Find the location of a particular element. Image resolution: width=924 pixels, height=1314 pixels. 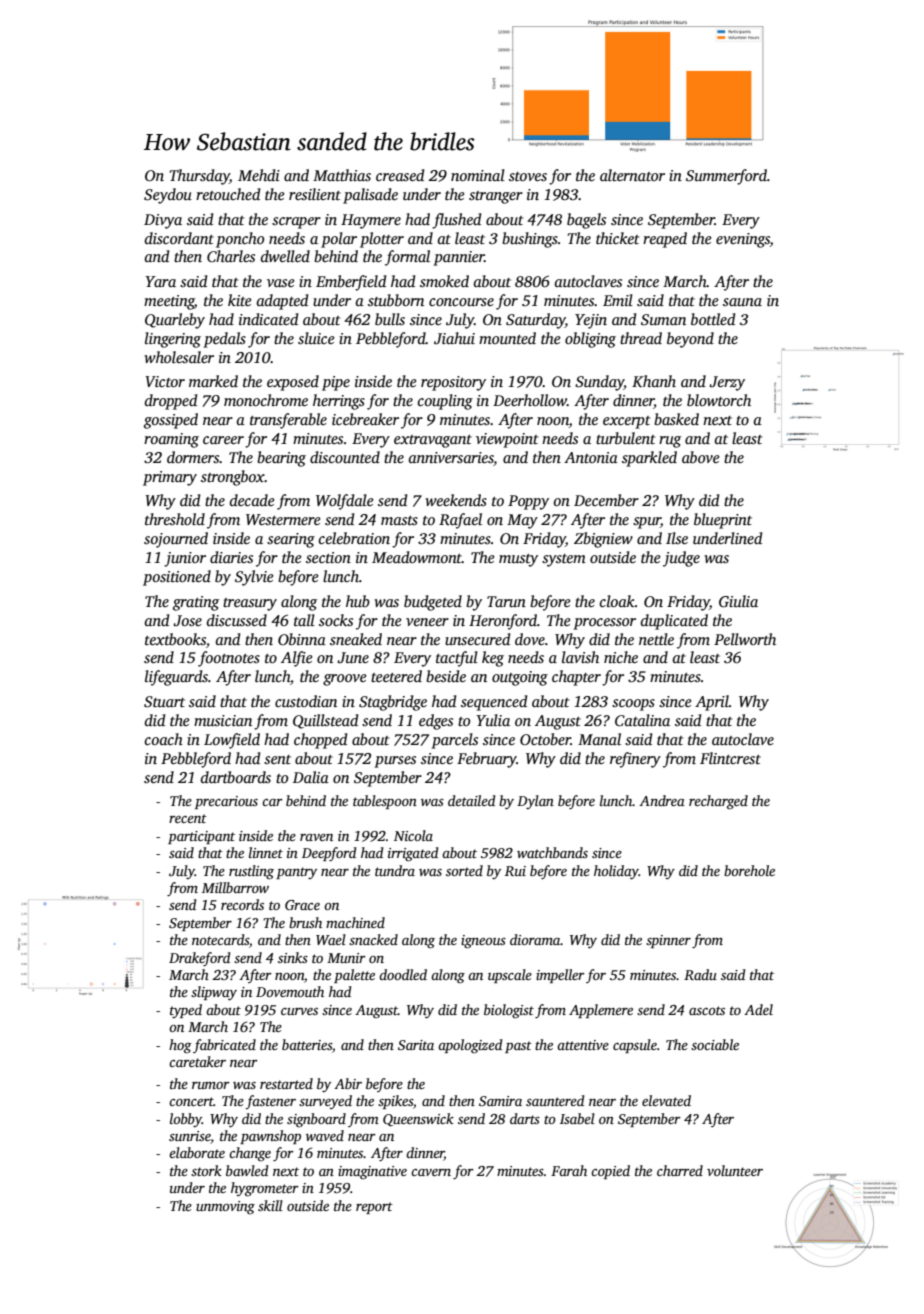

fabricated is located at coordinates (224, 1046).
